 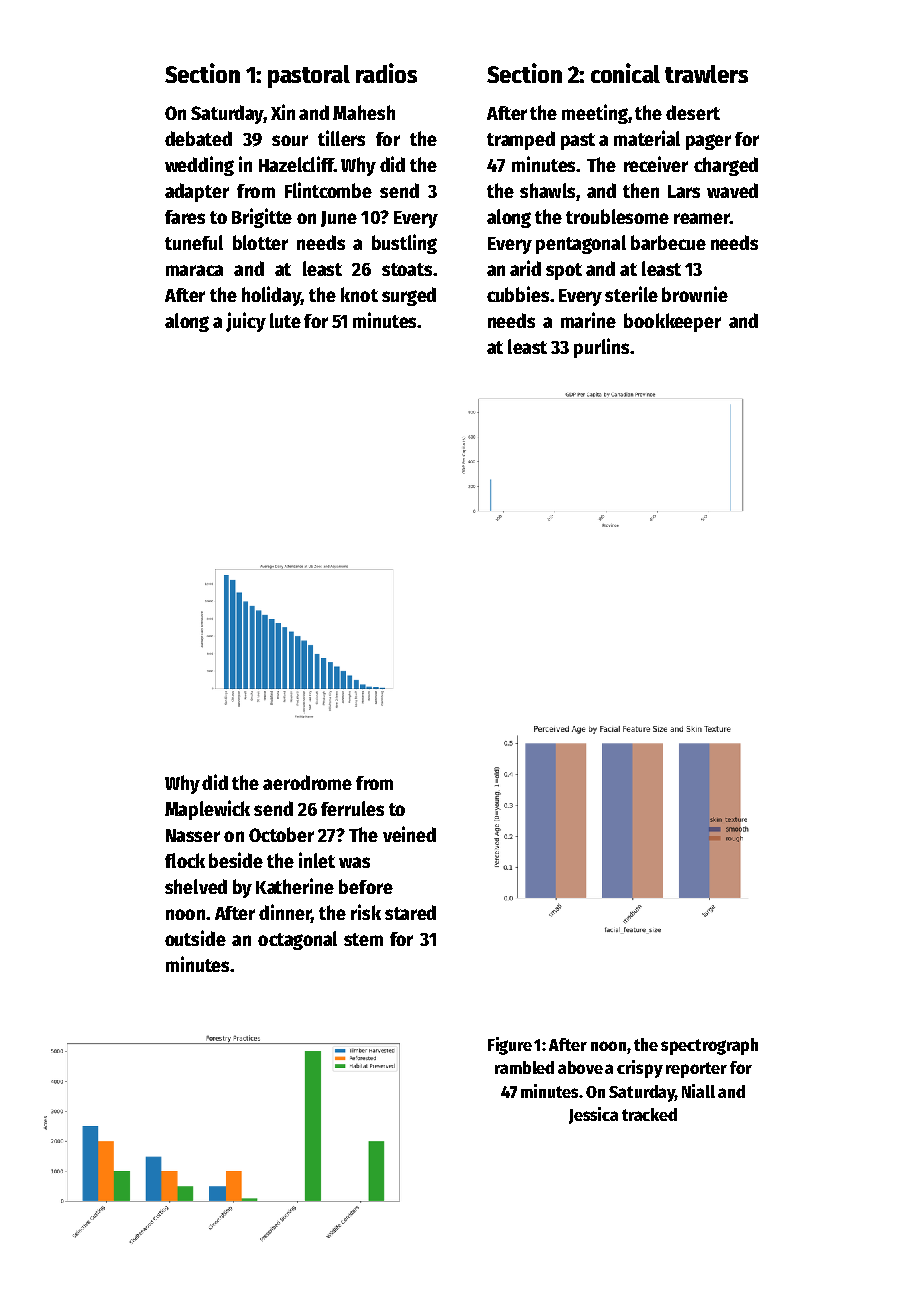 I want to click on spectrograph, so click(x=709, y=1046).
